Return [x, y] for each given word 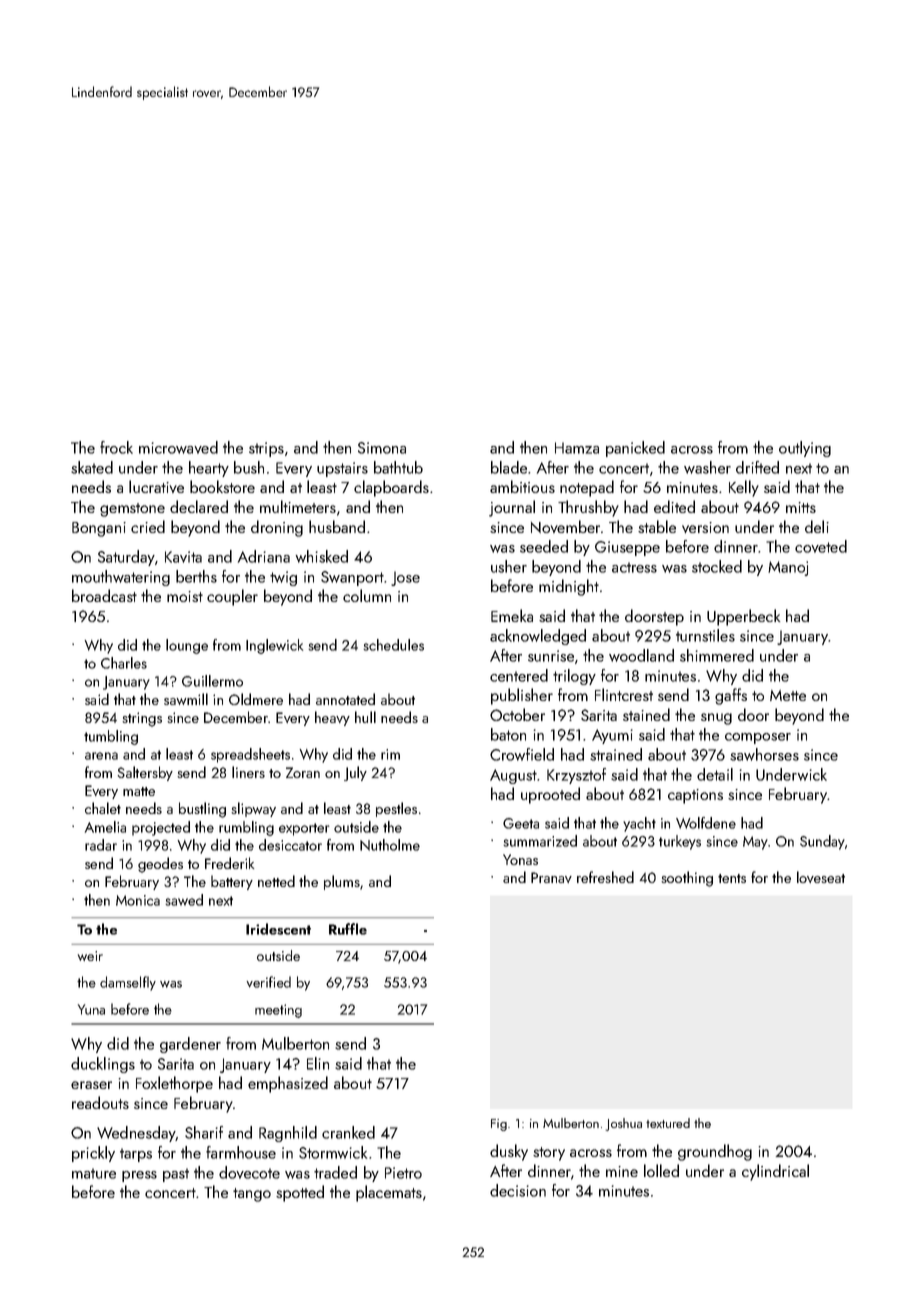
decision [518, 1190]
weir [90, 956]
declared [199, 506]
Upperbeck [743, 617]
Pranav [551, 877]
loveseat [821, 877]
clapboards [391, 488]
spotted [300, 1193]
